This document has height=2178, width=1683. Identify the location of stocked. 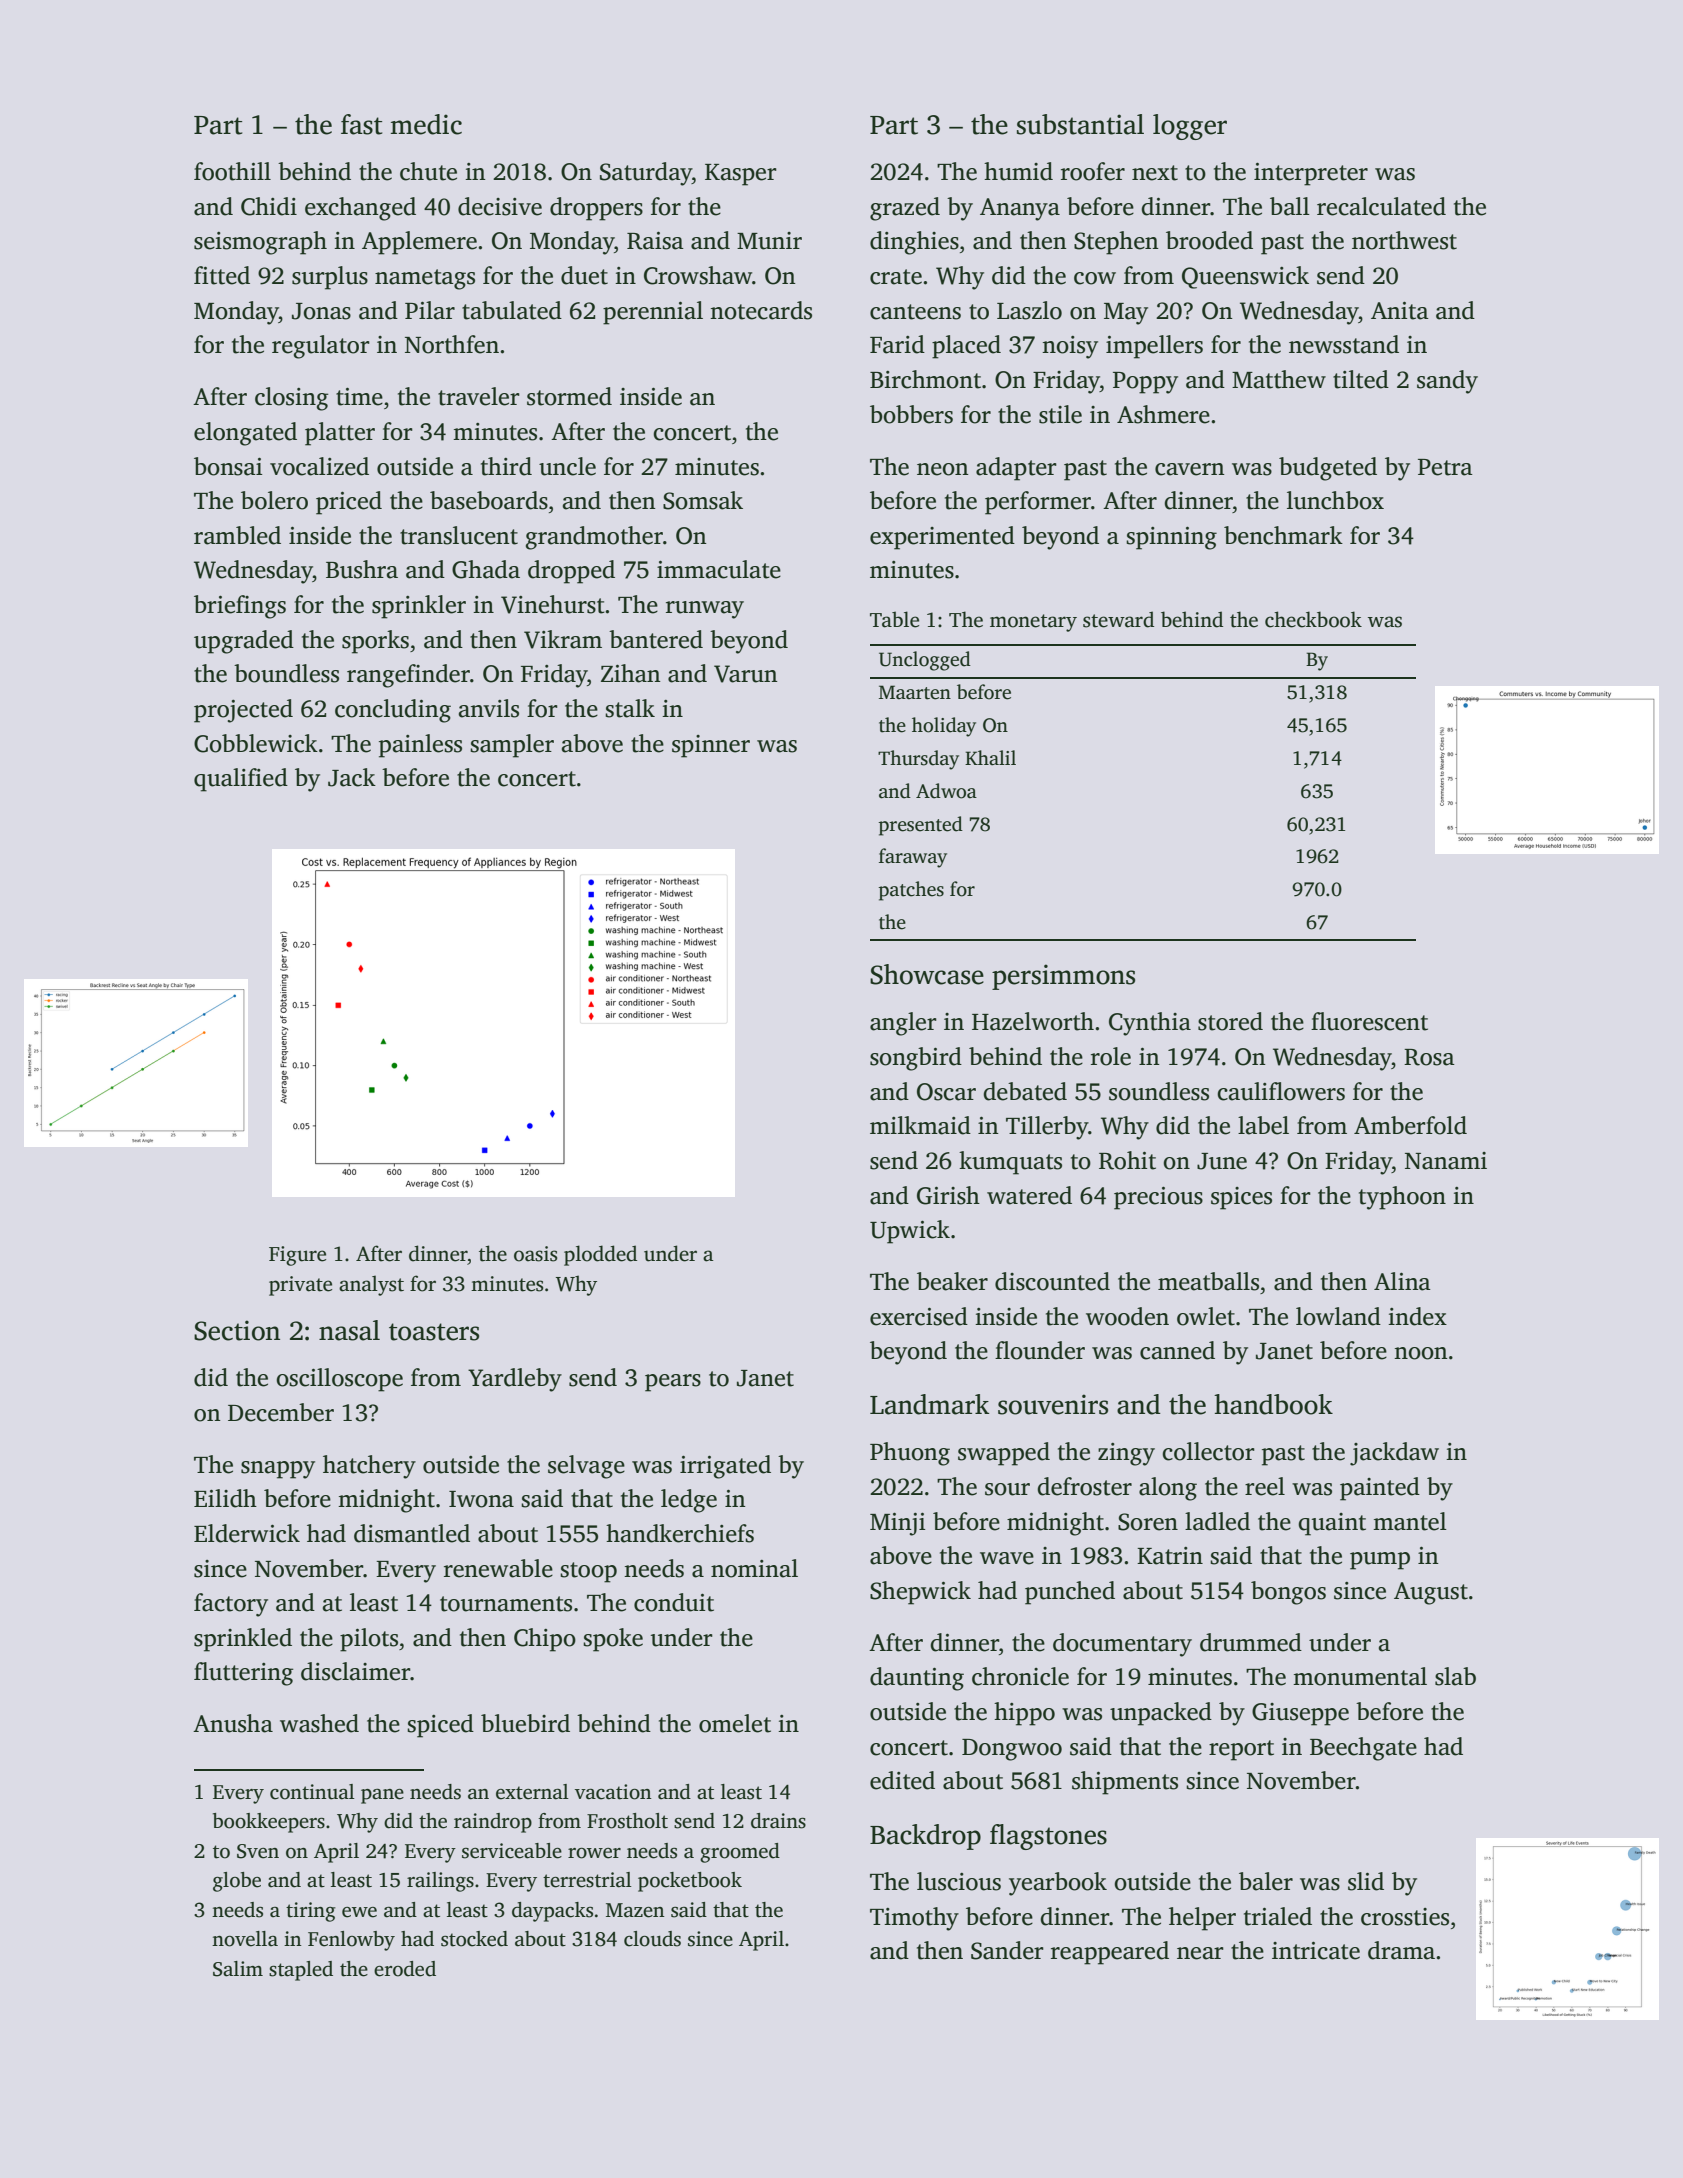
(474, 1939).
